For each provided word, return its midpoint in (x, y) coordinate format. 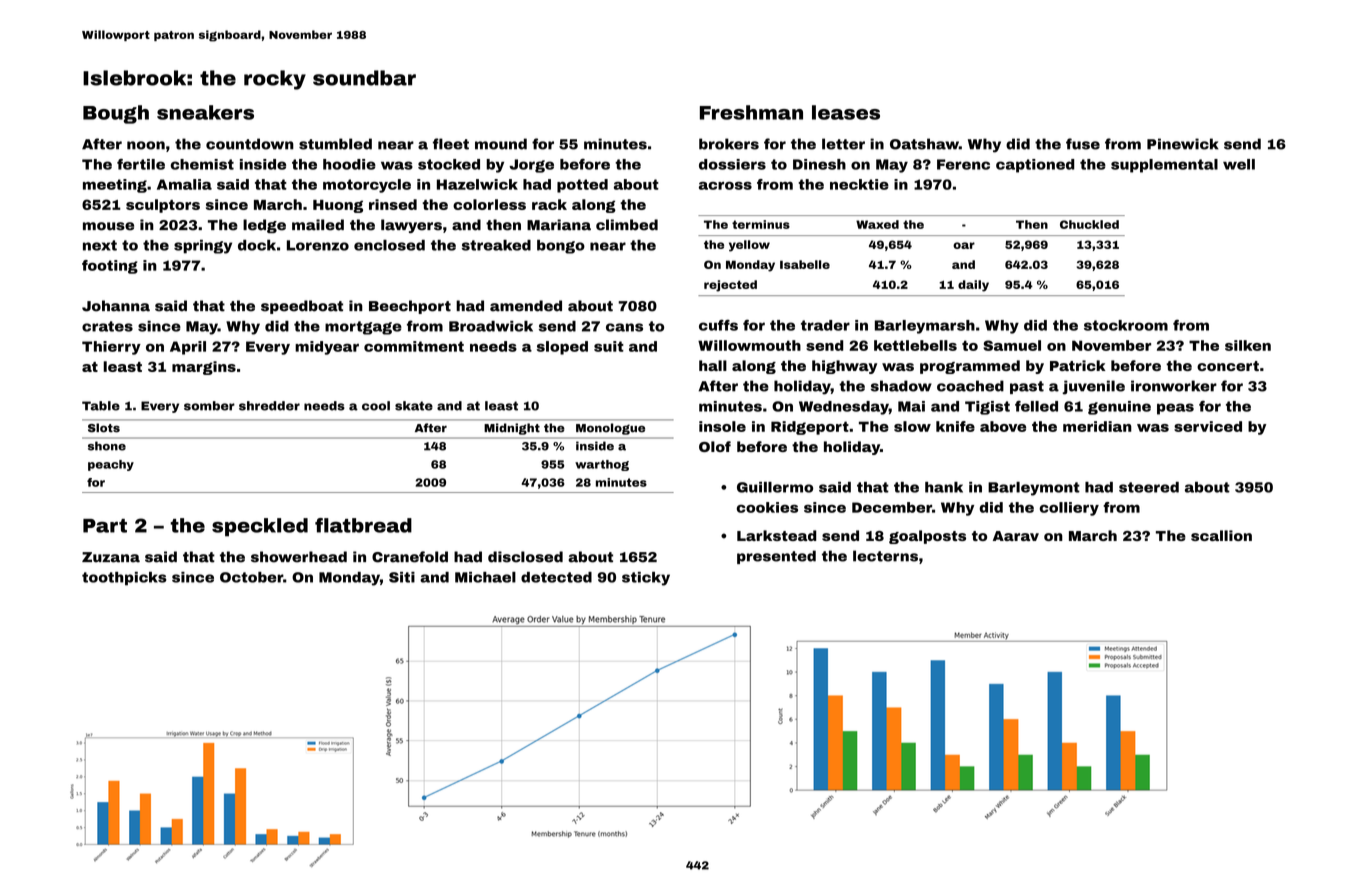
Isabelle (805, 264)
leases (846, 112)
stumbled (335, 144)
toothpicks (124, 579)
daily (973, 286)
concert (1228, 366)
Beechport (410, 307)
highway (844, 367)
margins (204, 368)
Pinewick (1183, 144)
